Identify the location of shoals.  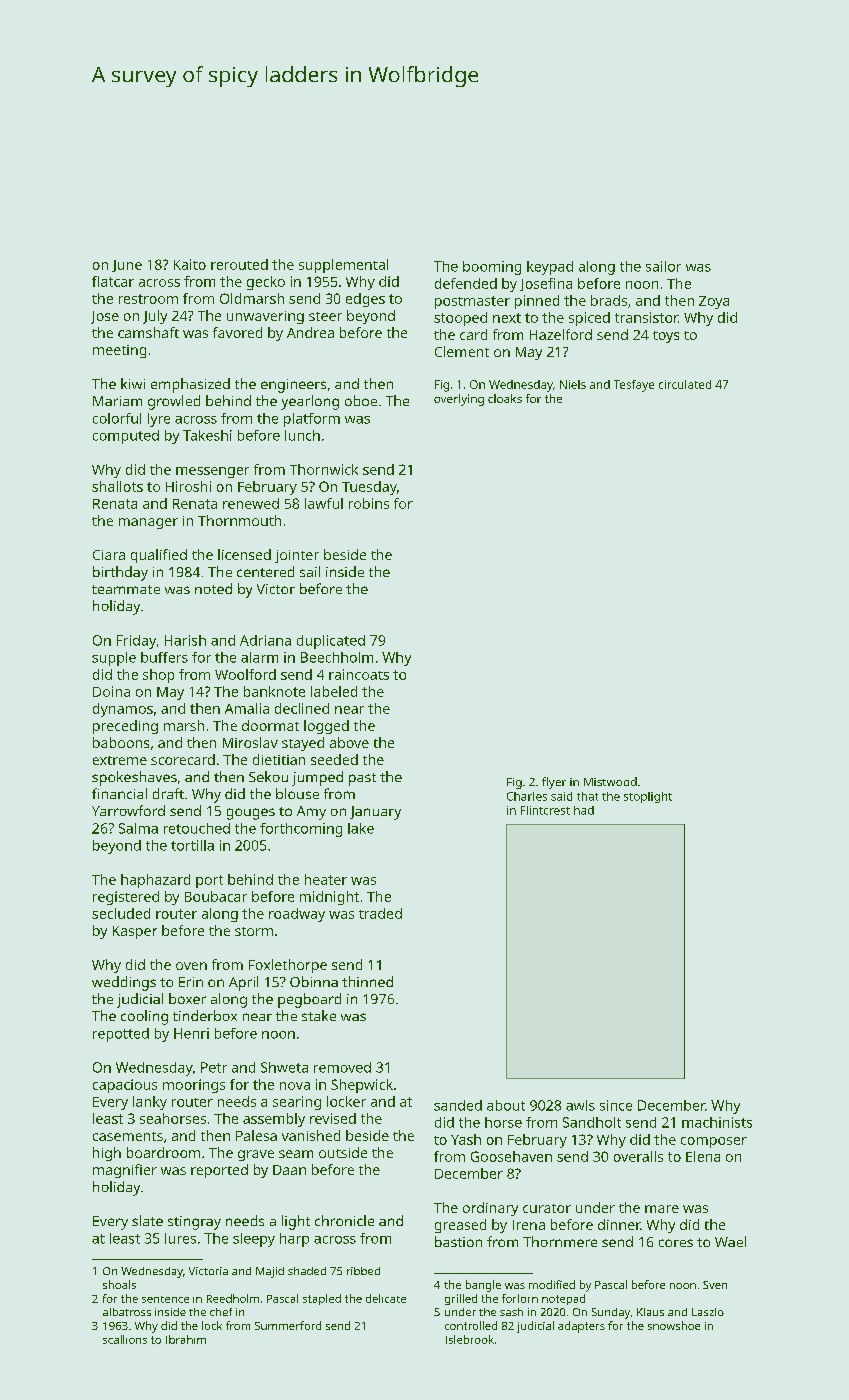
(119, 1284).
